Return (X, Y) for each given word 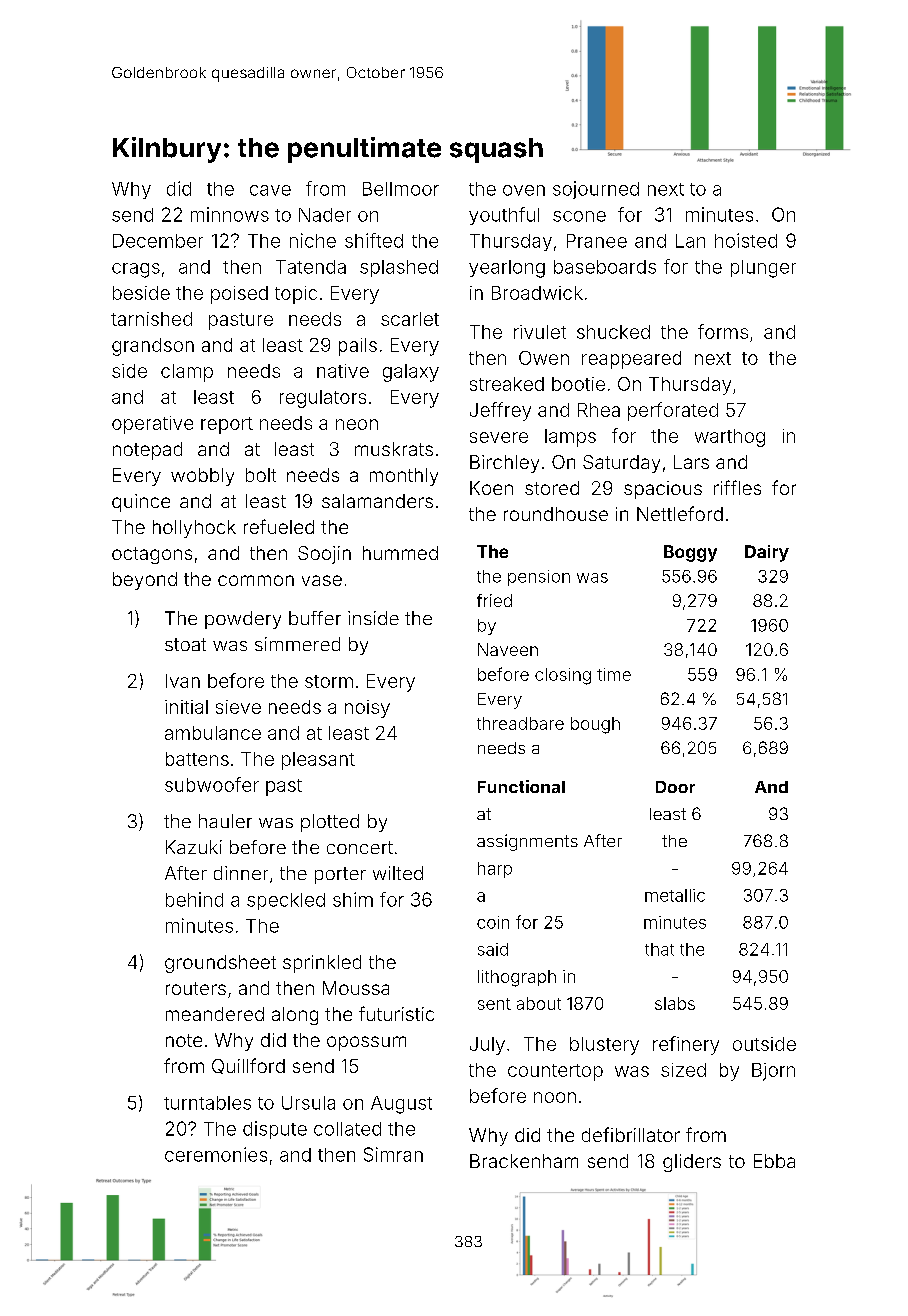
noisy (367, 709)
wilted (398, 873)
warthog (730, 438)
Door (675, 787)
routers (196, 988)
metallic (675, 895)
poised (239, 295)
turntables (207, 1103)
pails (358, 347)
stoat (185, 644)
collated (347, 1129)
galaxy (411, 373)
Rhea (599, 410)
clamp (187, 373)
